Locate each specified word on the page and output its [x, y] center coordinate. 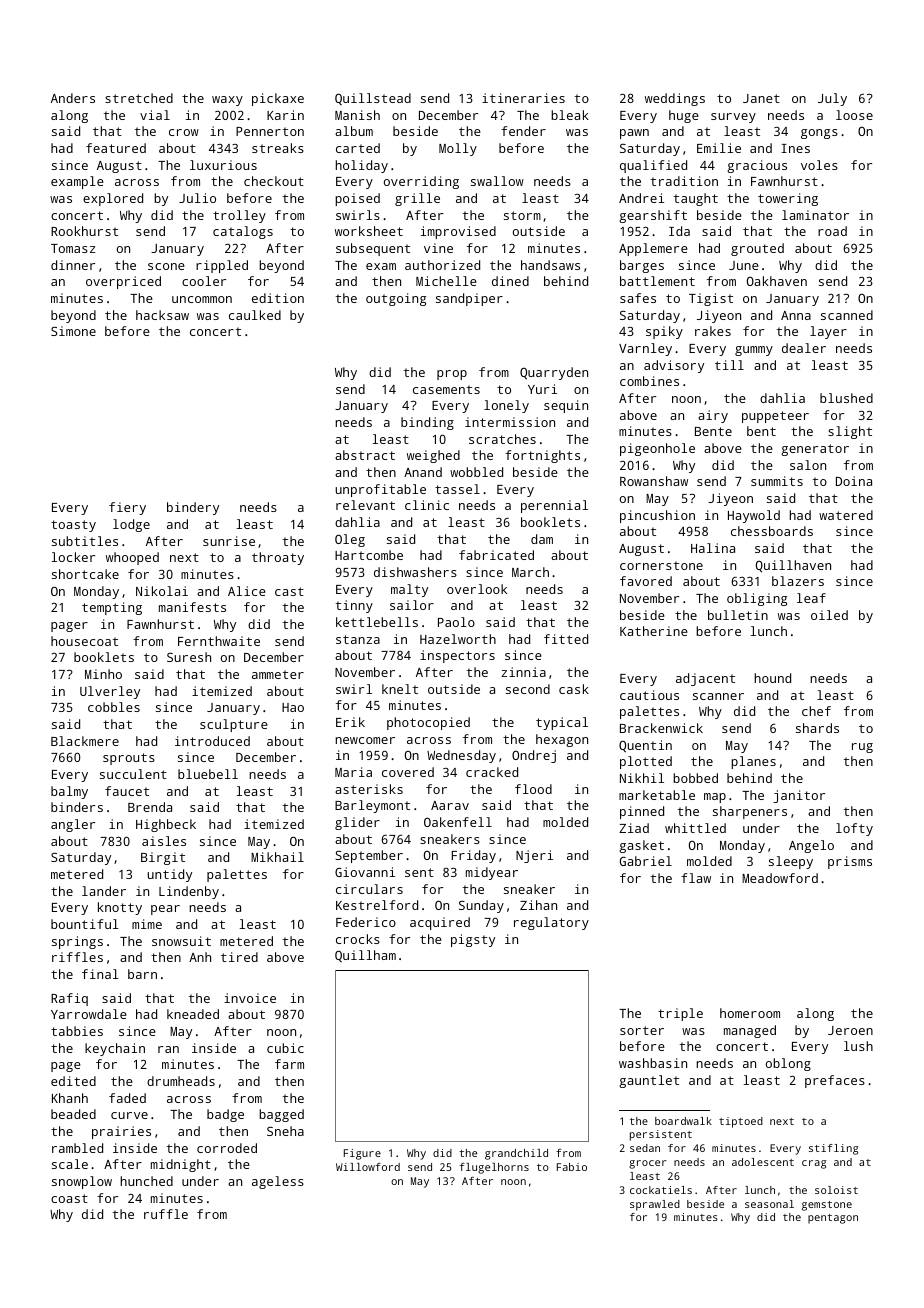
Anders [73, 98]
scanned [847, 315]
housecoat [84, 641]
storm [522, 215]
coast [69, 1198]
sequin [566, 406]
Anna [796, 315]
